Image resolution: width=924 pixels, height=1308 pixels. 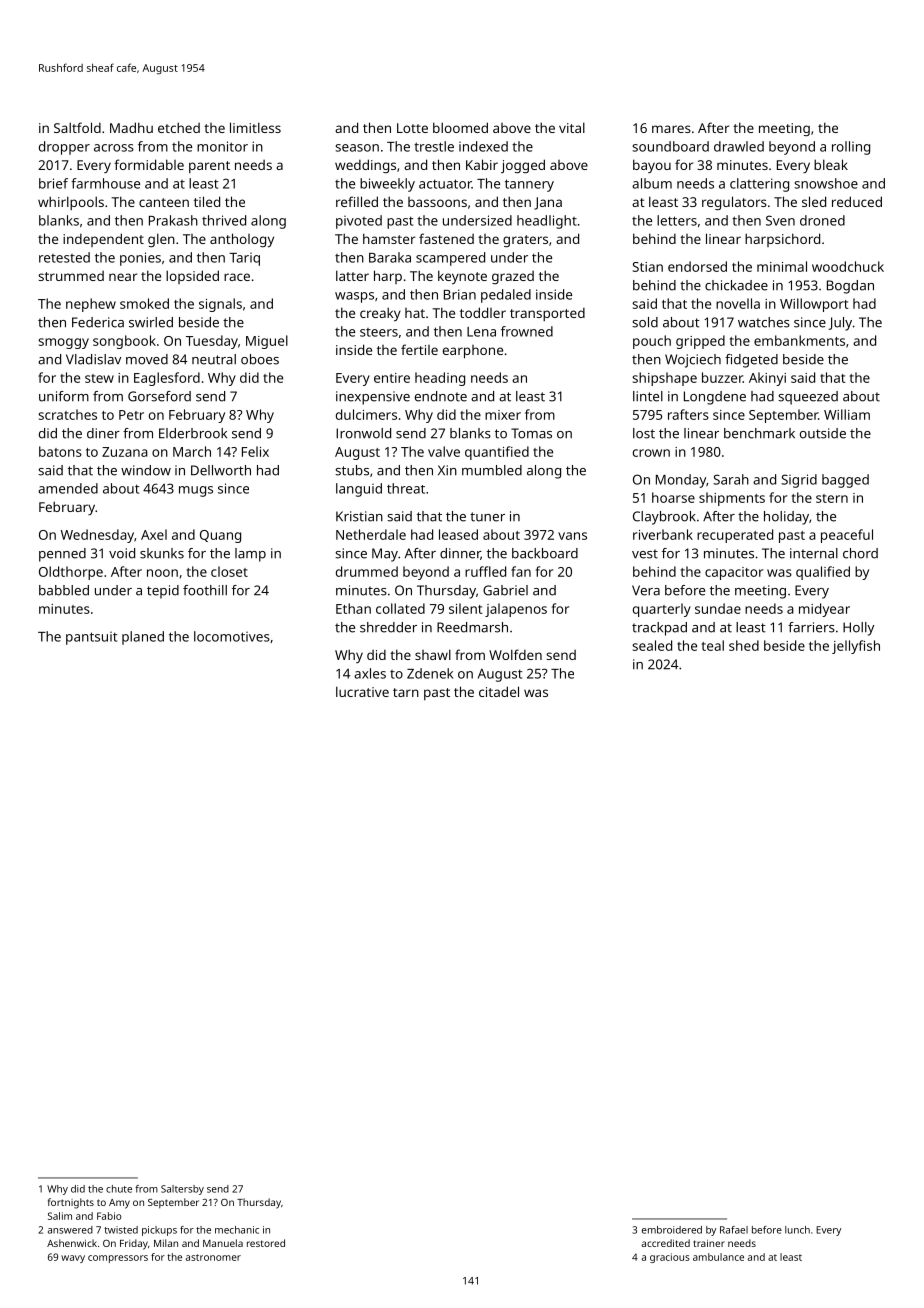 What do you see at coordinates (499, 691) in the page?
I see `citadel` at bounding box center [499, 691].
